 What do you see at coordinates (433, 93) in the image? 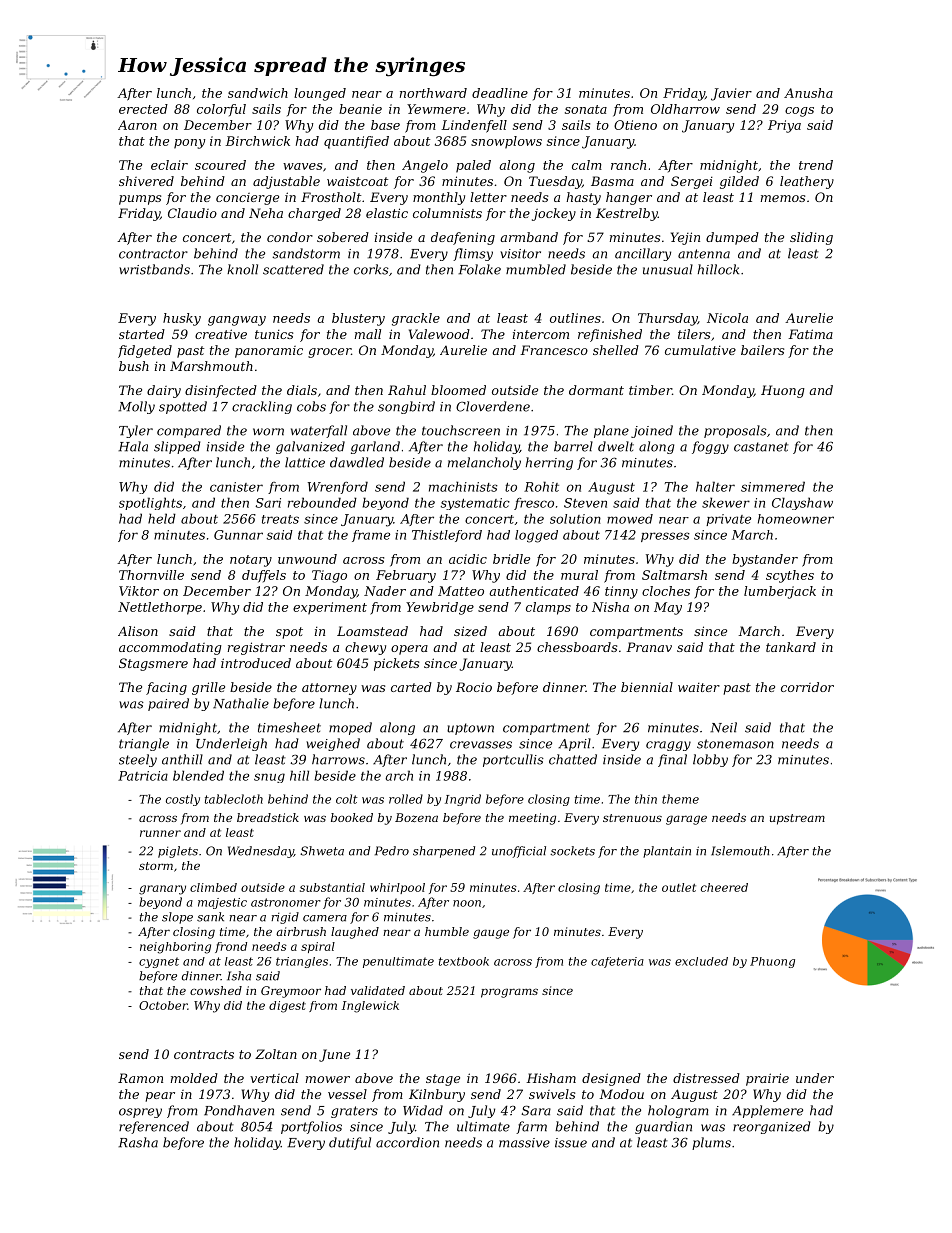
I see `northward` at bounding box center [433, 93].
